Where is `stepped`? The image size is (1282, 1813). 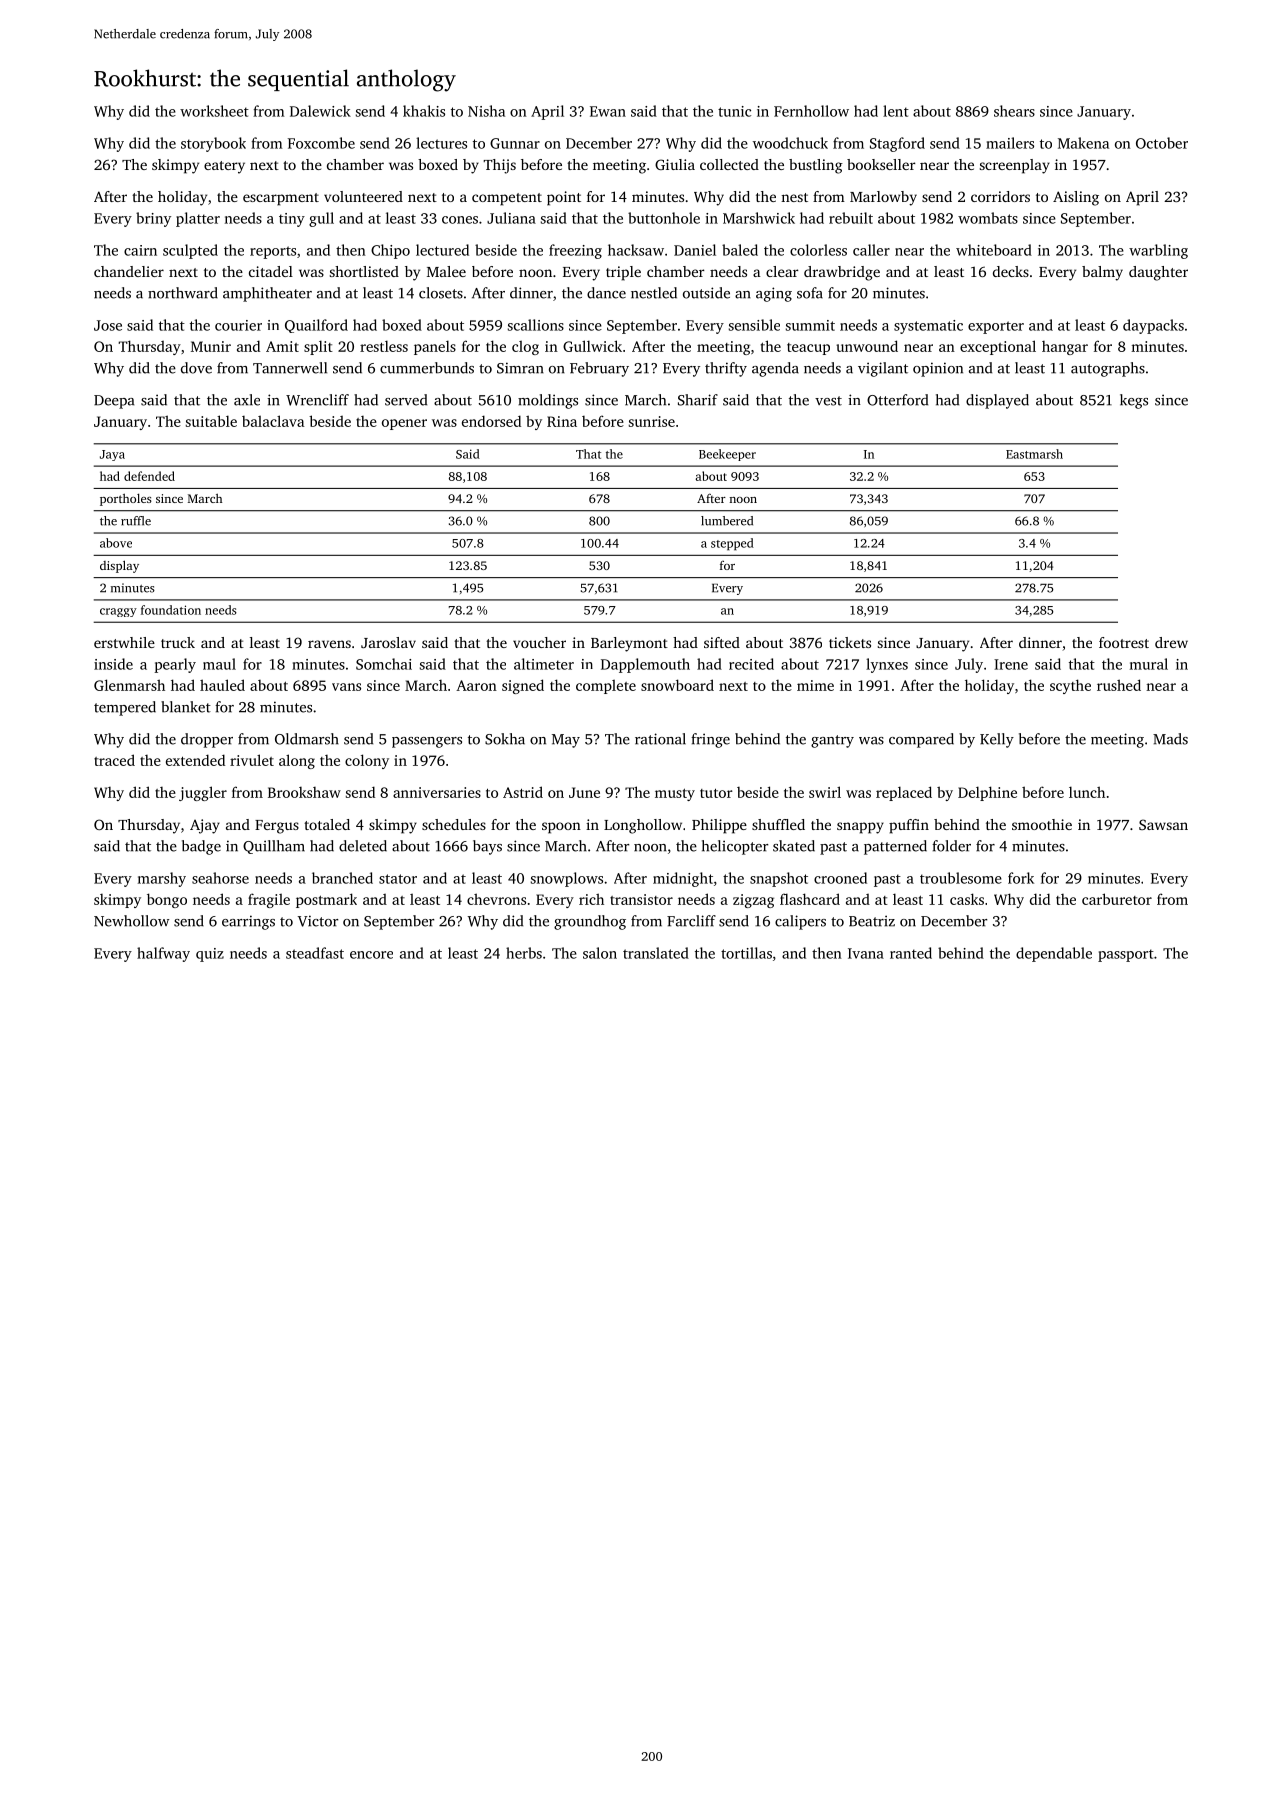 stepped is located at coordinates (732, 544).
